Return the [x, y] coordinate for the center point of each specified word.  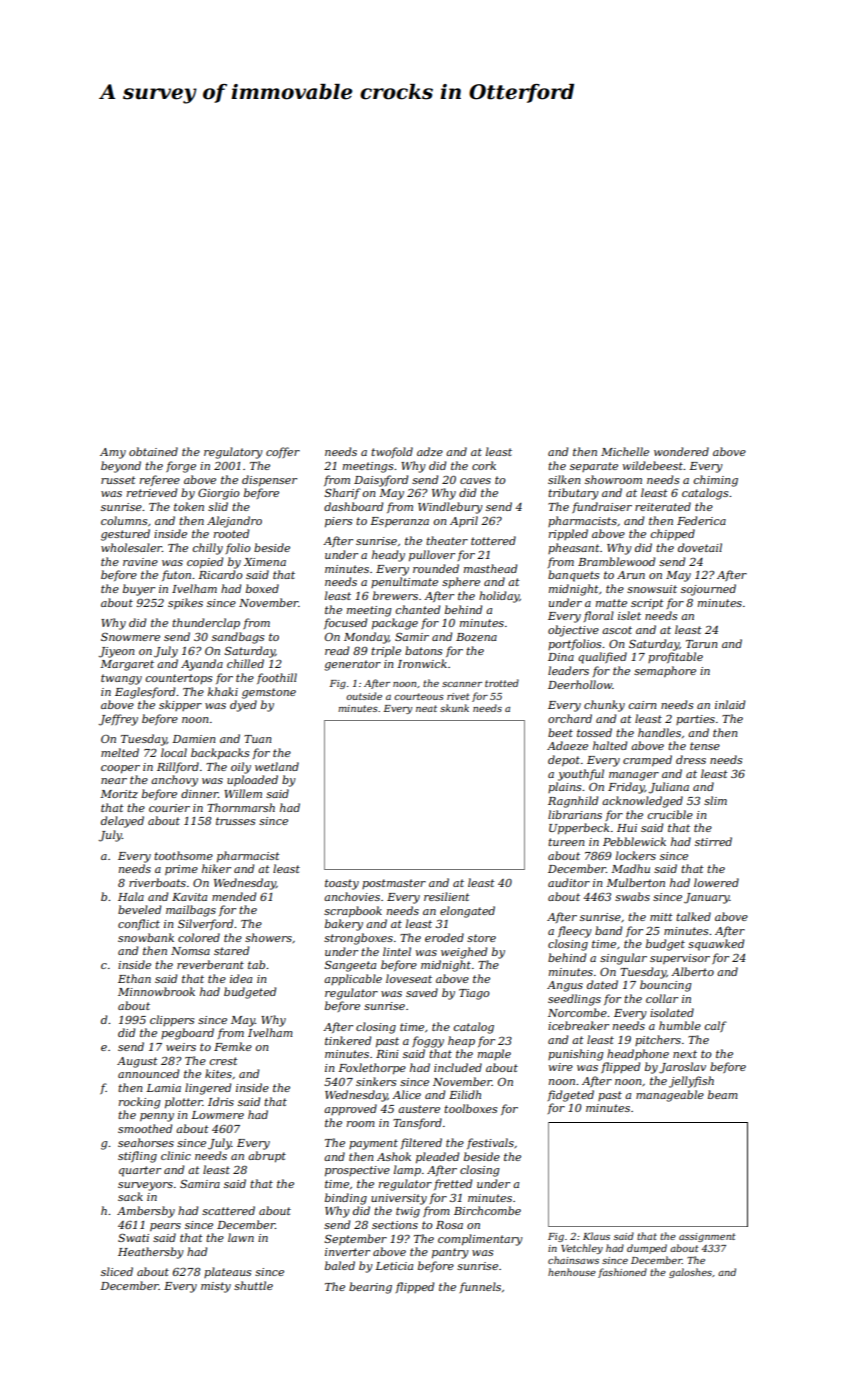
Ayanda [202, 665]
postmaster [394, 884]
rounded [436, 568]
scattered [228, 1210]
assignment [707, 1237]
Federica [701, 520]
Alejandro [234, 522]
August [137, 1062]
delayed [122, 822]
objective [573, 631]
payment [373, 1144]
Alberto [692, 971]
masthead [490, 568]
